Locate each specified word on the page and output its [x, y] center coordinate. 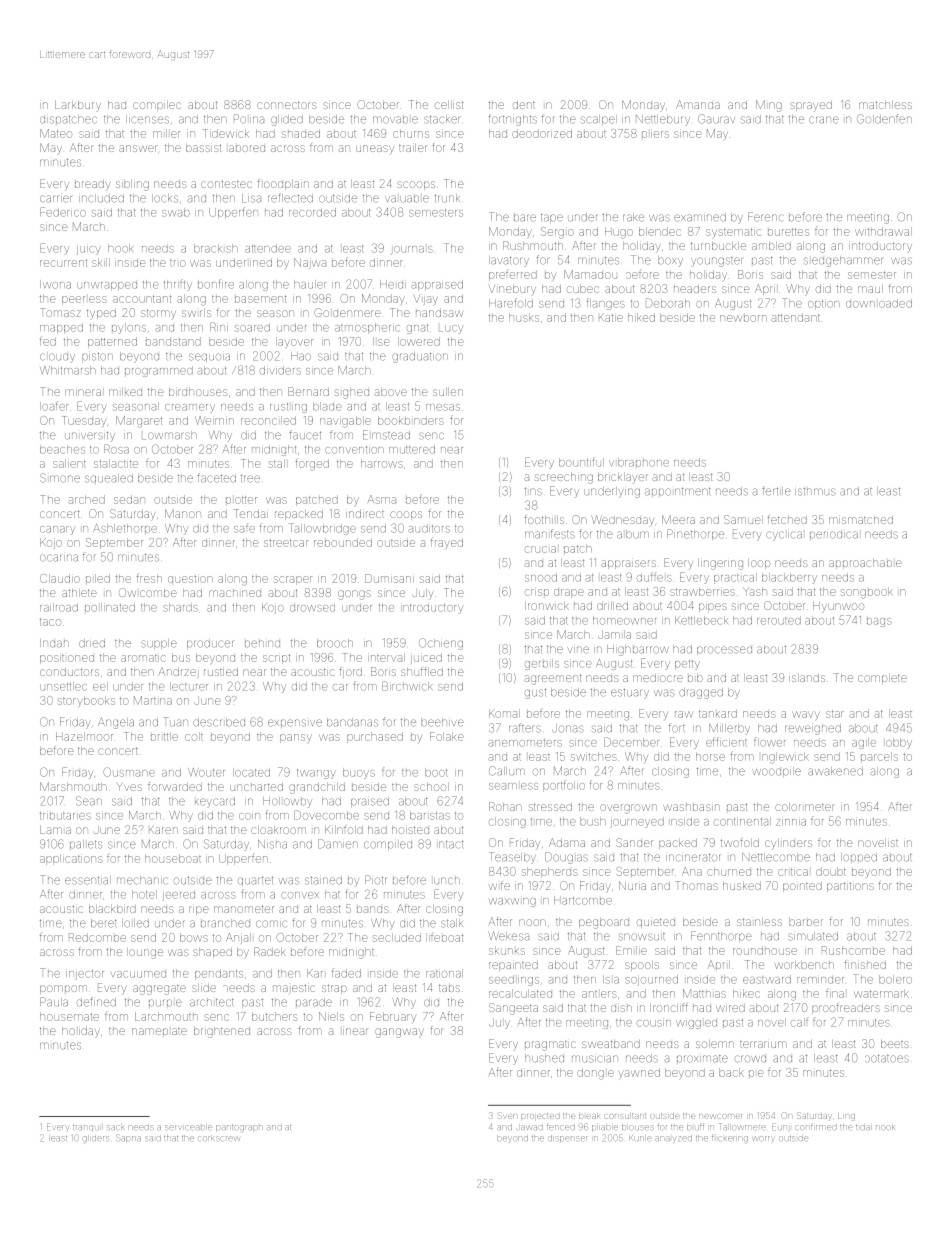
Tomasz [60, 312]
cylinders [788, 844]
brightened [222, 1032]
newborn [743, 318]
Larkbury [78, 105]
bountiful [581, 462]
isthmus [815, 492]
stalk [452, 923]
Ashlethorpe [125, 528]
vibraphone [639, 462]
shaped [212, 953]
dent [524, 105]
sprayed [811, 106]
